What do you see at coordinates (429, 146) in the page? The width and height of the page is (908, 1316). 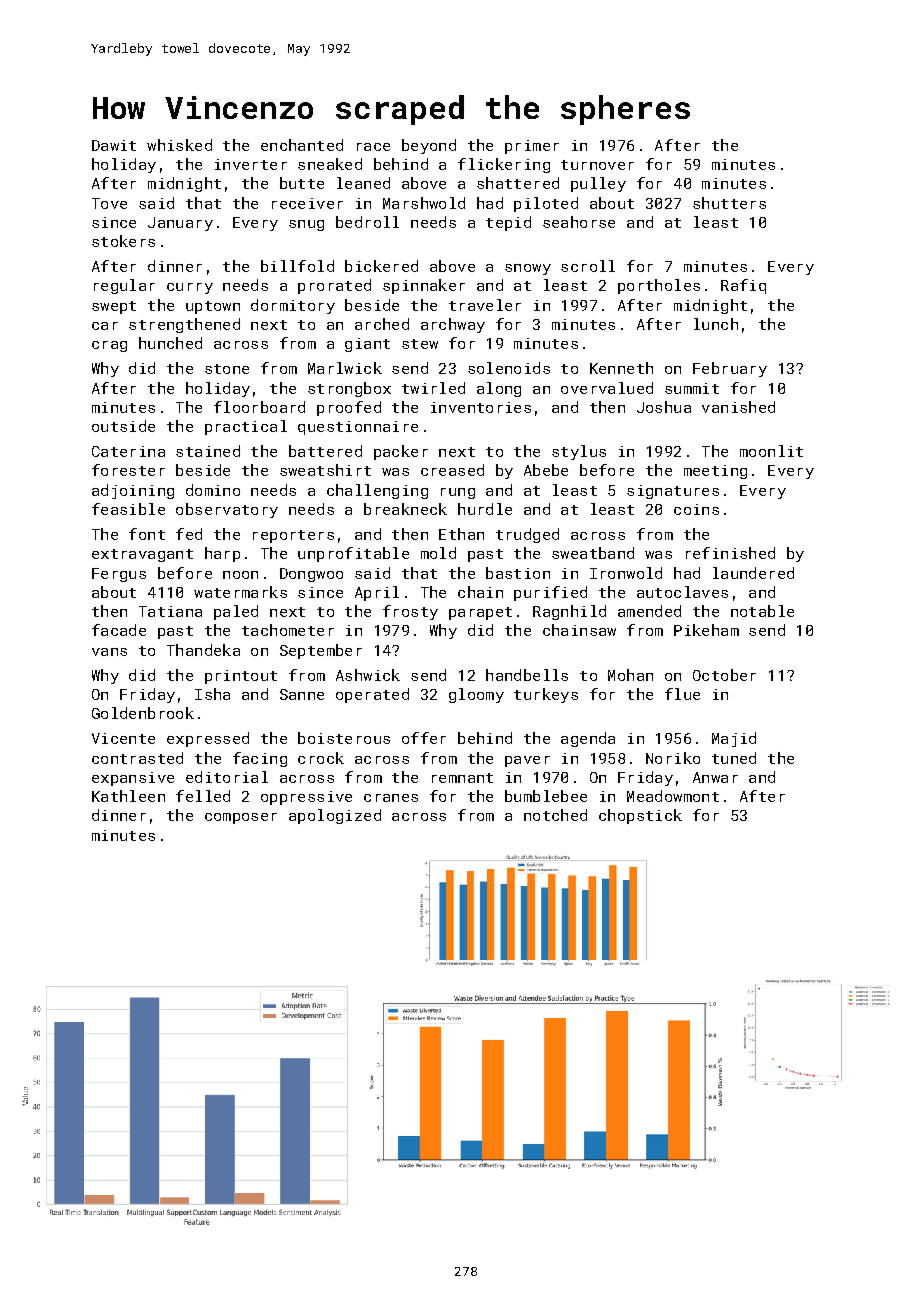 I see `beyond` at bounding box center [429, 146].
